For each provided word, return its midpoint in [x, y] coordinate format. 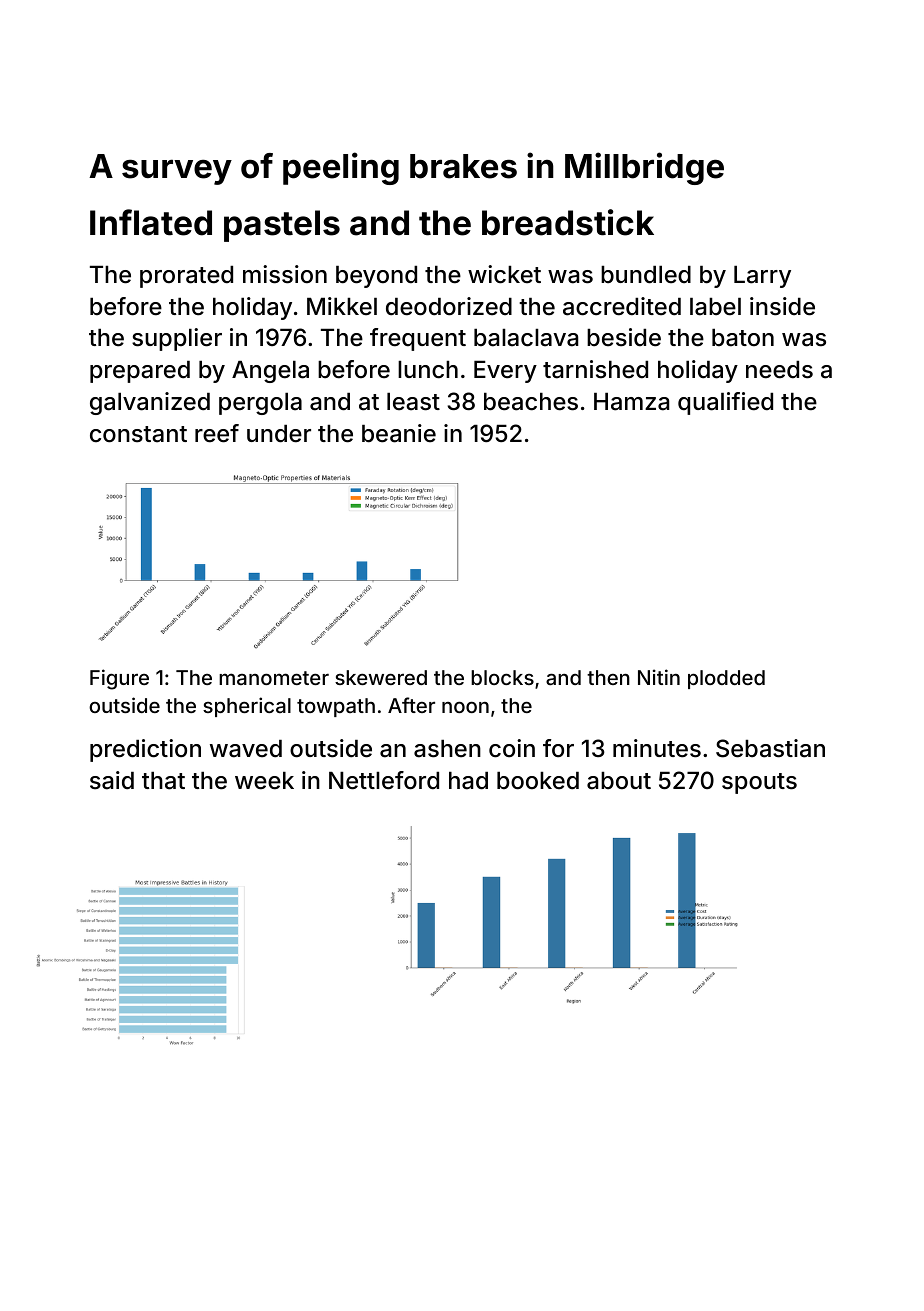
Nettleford [384, 780]
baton [743, 338]
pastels [282, 226]
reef [217, 433]
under [279, 434]
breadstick [568, 222]
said [112, 780]
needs [779, 370]
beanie [399, 433]
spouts [759, 783]
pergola [260, 404]
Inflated [151, 222]
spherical [247, 707]
